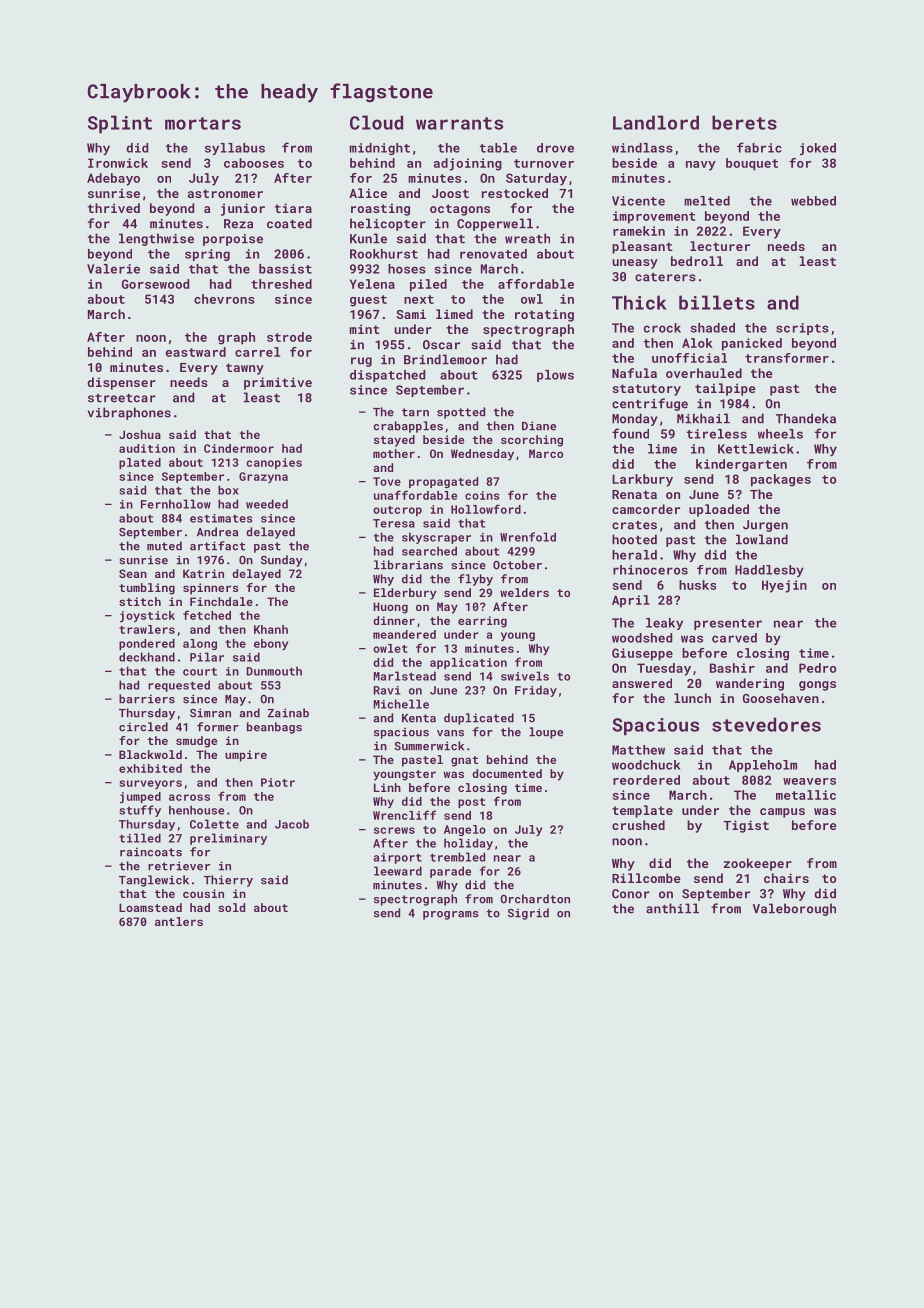 The width and height of the document is (924, 1308). What do you see at coordinates (732, 668) in the document?
I see `Bashir` at bounding box center [732, 668].
